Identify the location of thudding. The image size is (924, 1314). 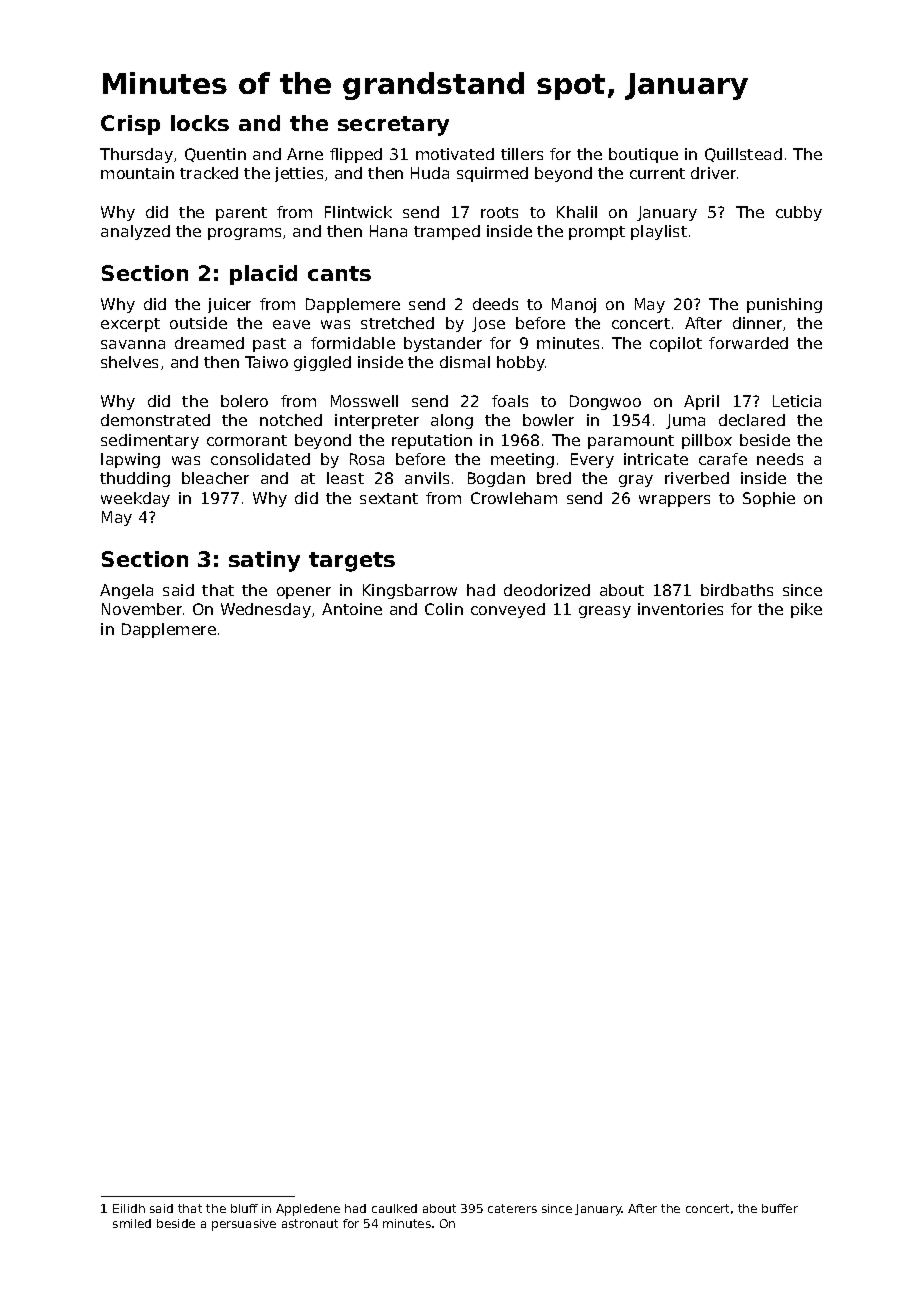
(135, 479).
